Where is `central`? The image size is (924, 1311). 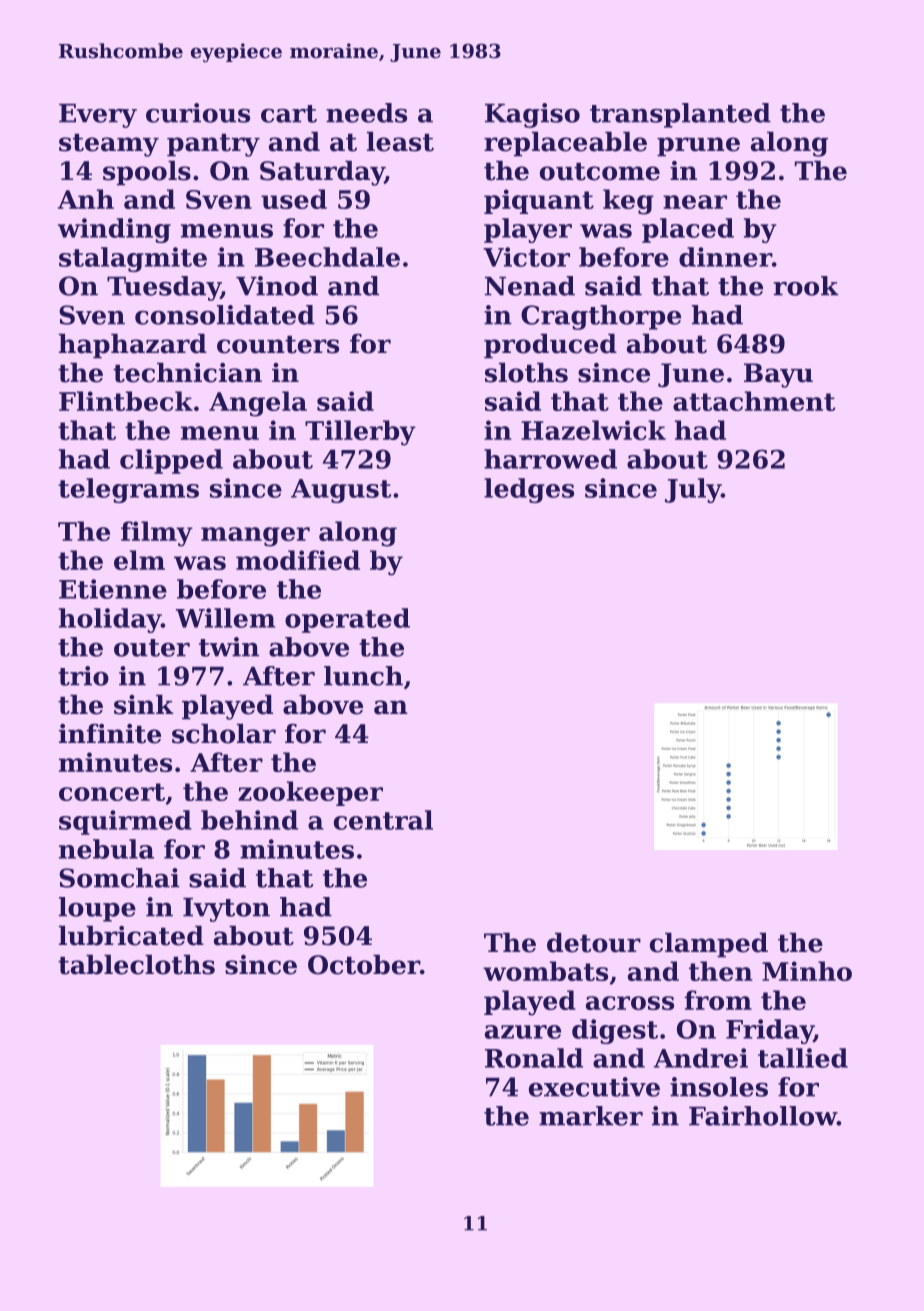 central is located at coordinates (383, 820).
